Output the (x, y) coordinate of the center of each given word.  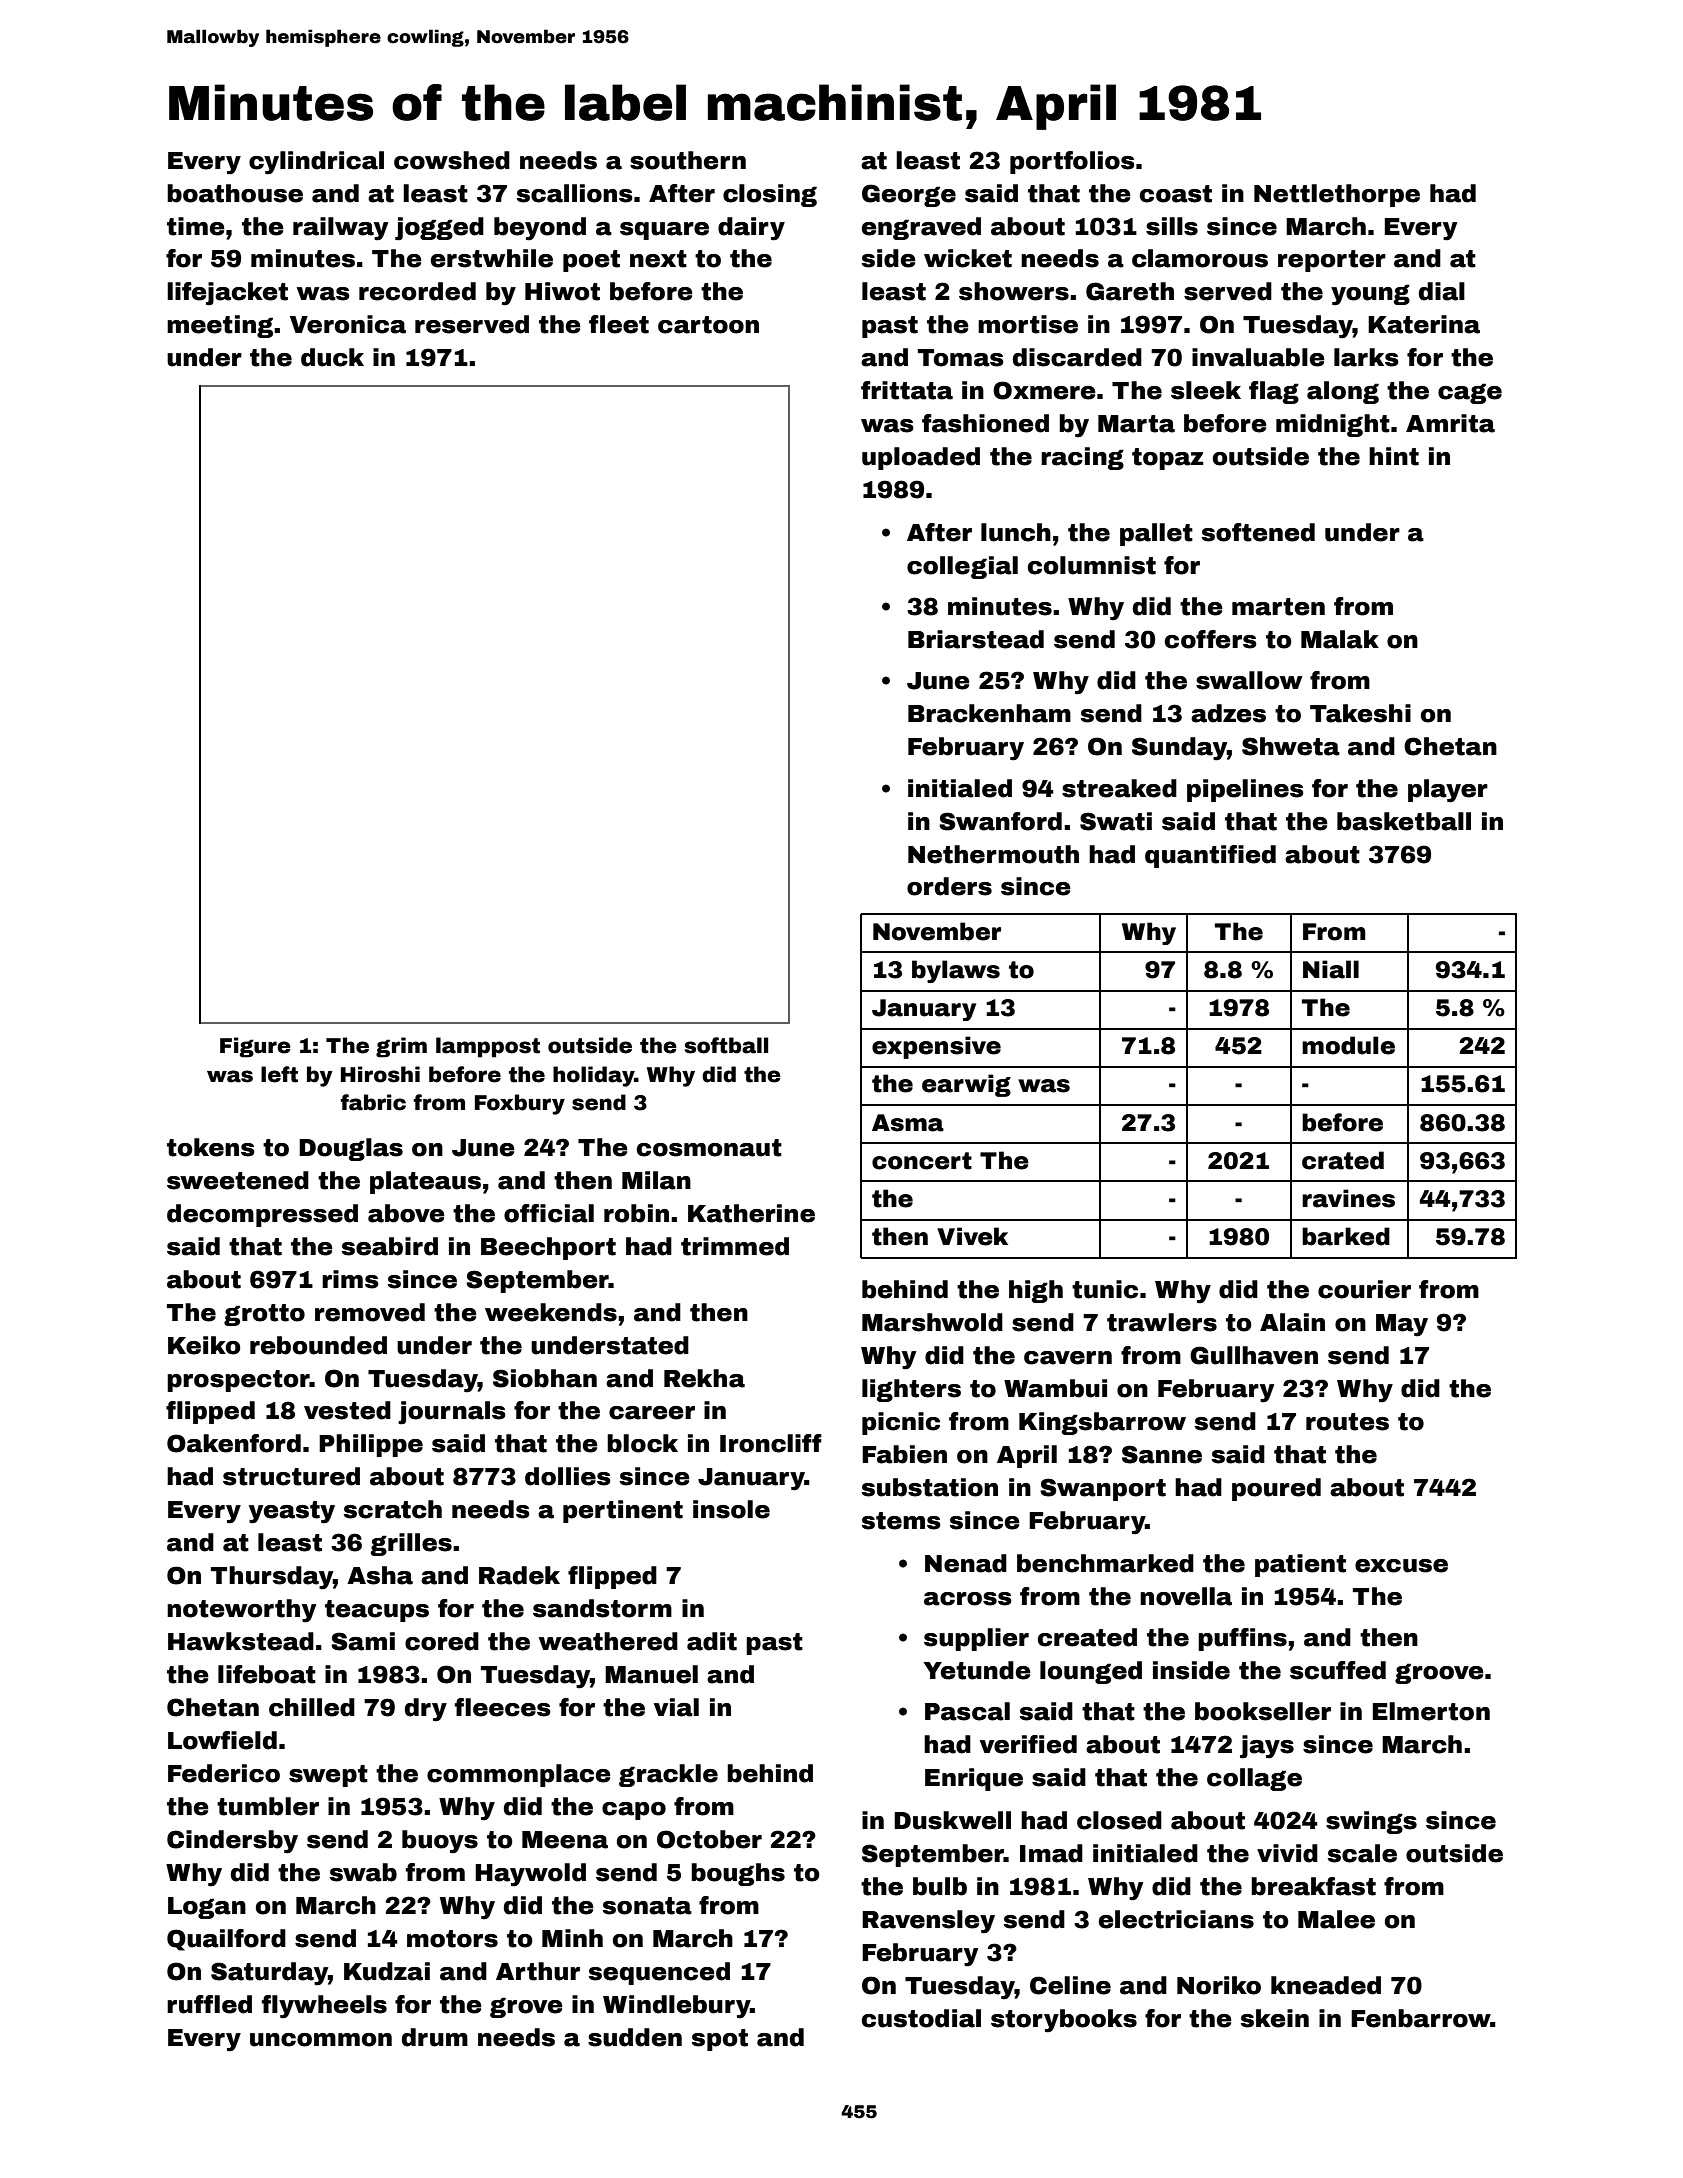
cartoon (708, 325)
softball (726, 1045)
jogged (439, 229)
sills (1172, 226)
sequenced (659, 1973)
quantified (1210, 856)
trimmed (735, 1246)
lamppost (488, 1047)
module (1348, 1045)
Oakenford (234, 1443)
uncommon (321, 2040)
